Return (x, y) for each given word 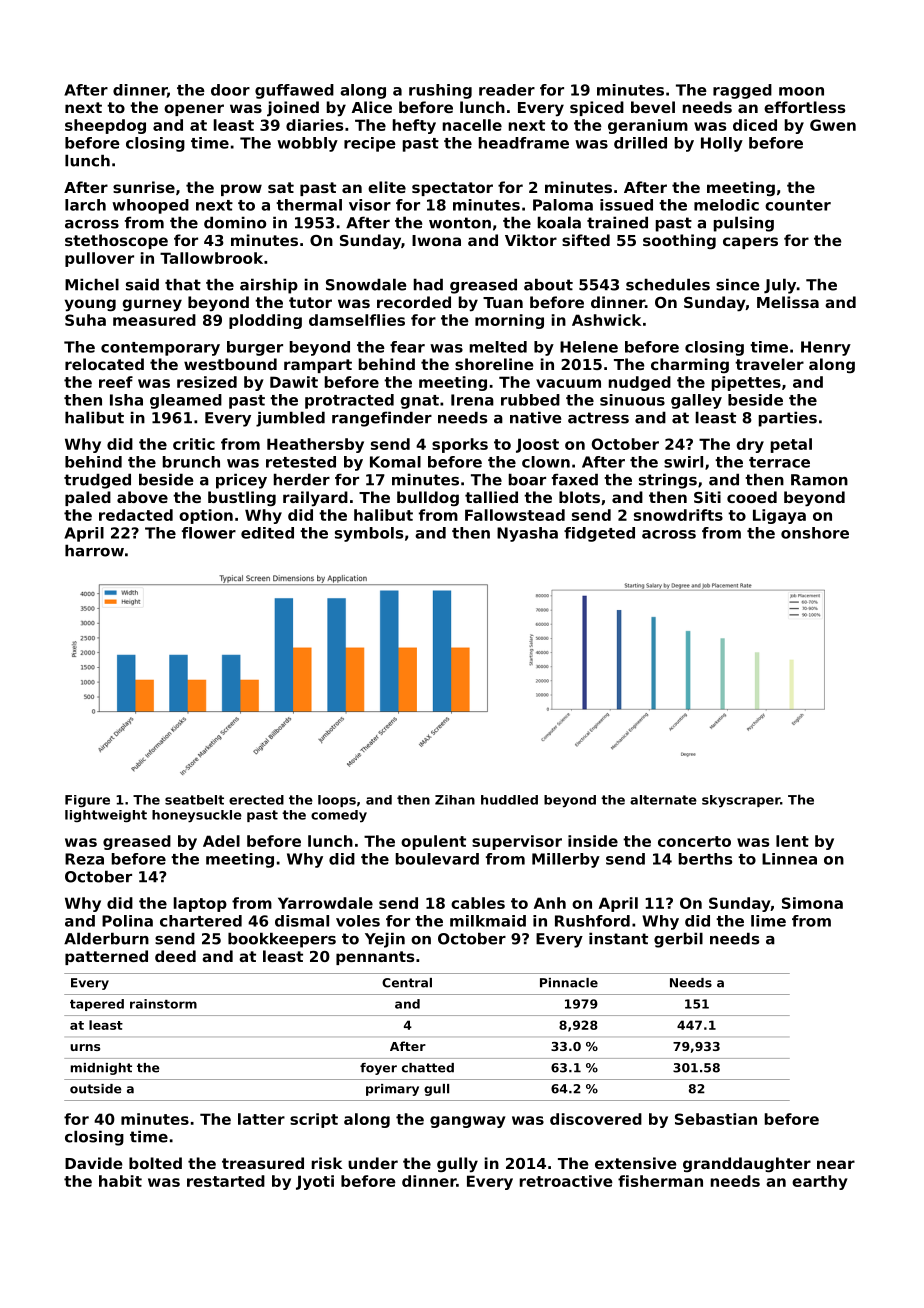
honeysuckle (197, 816)
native (535, 417)
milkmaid (488, 921)
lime (768, 921)
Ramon (819, 480)
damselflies (357, 320)
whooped (150, 206)
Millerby (566, 860)
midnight (101, 1069)
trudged (97, 481)
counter (798, 205)
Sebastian (716, 1119)
